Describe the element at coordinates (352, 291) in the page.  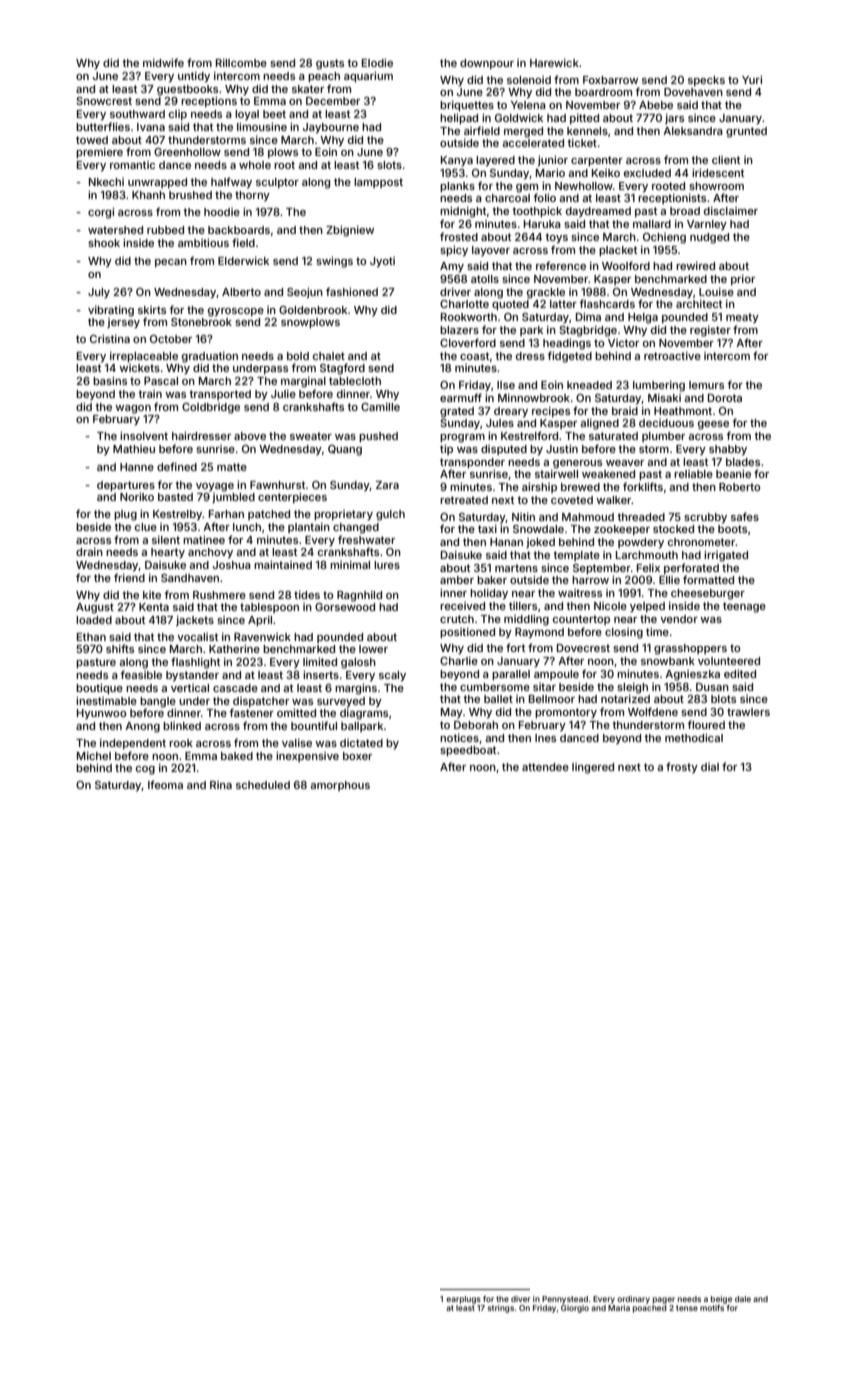
I see `fashioned` at that location.
